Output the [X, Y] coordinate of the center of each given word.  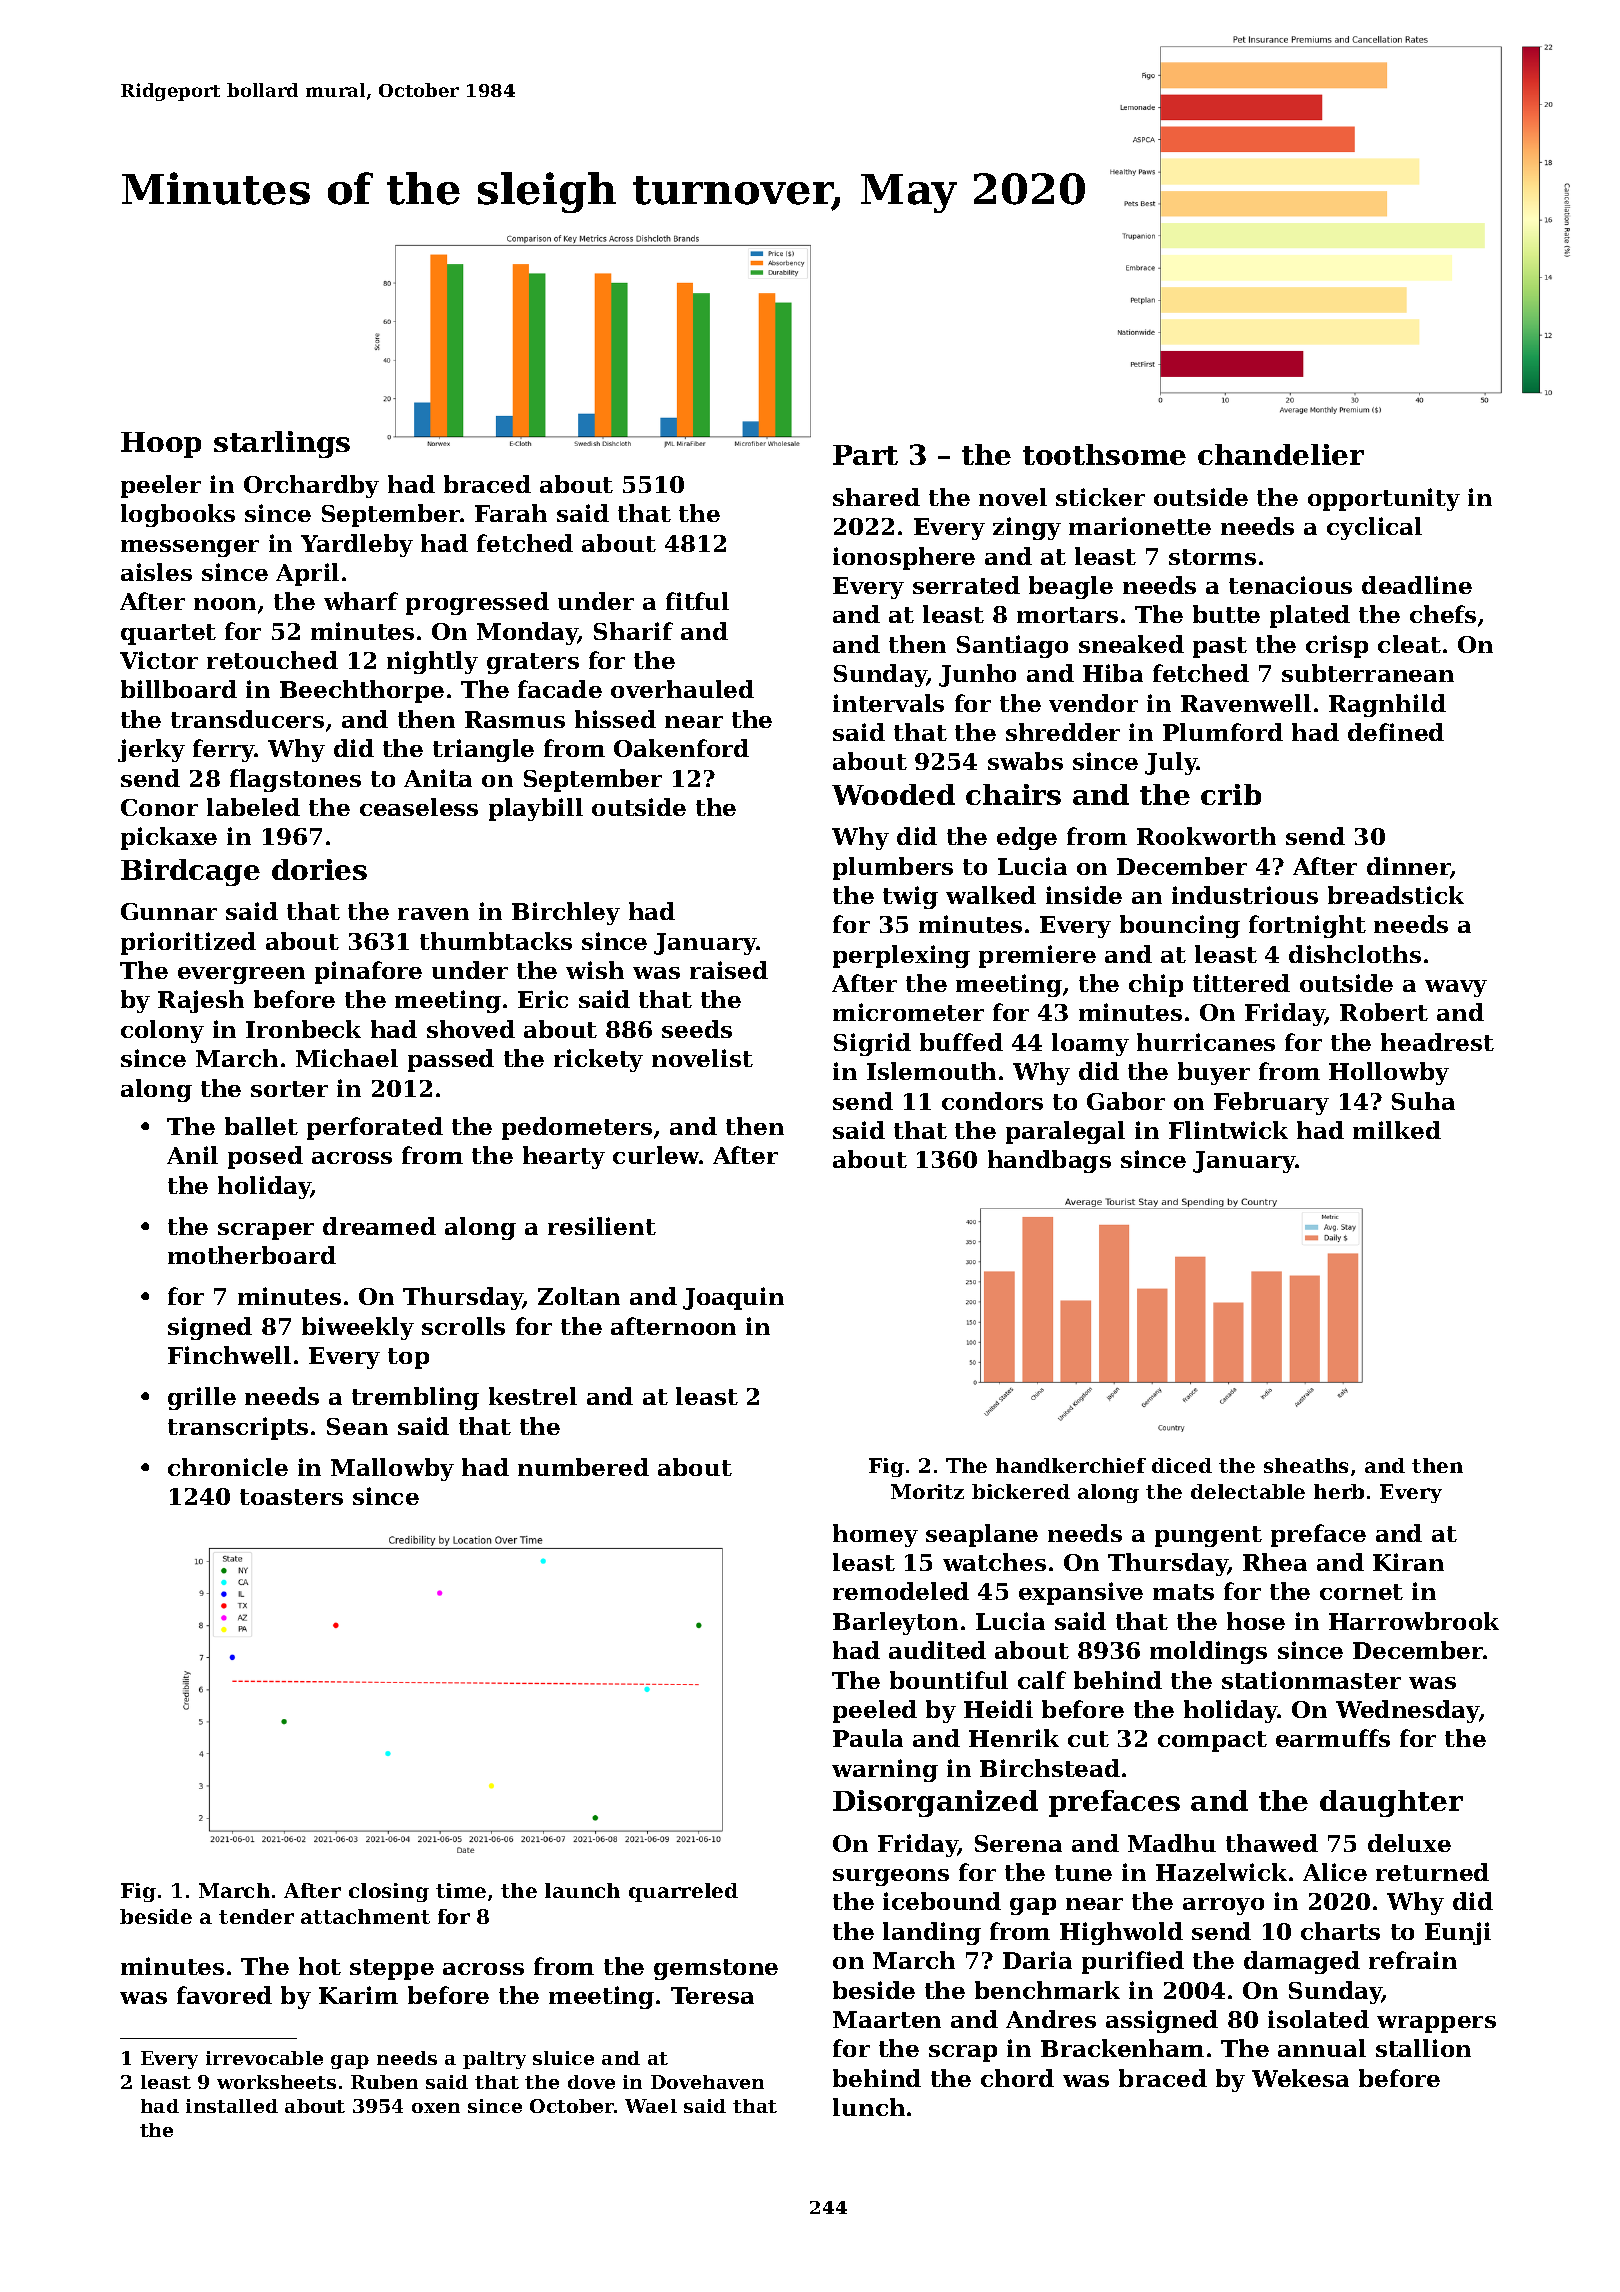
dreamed [379, 1226]
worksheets [276, 2082]
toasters [291, 1497]
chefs [1443, 614]
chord [1017, 2078]
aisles [156, 572]
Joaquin [733, 1298]
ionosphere [904, 558]
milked [1397, 1130]
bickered [1021, 1491]
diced [1182, 1465]
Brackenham [1122, 2048]
